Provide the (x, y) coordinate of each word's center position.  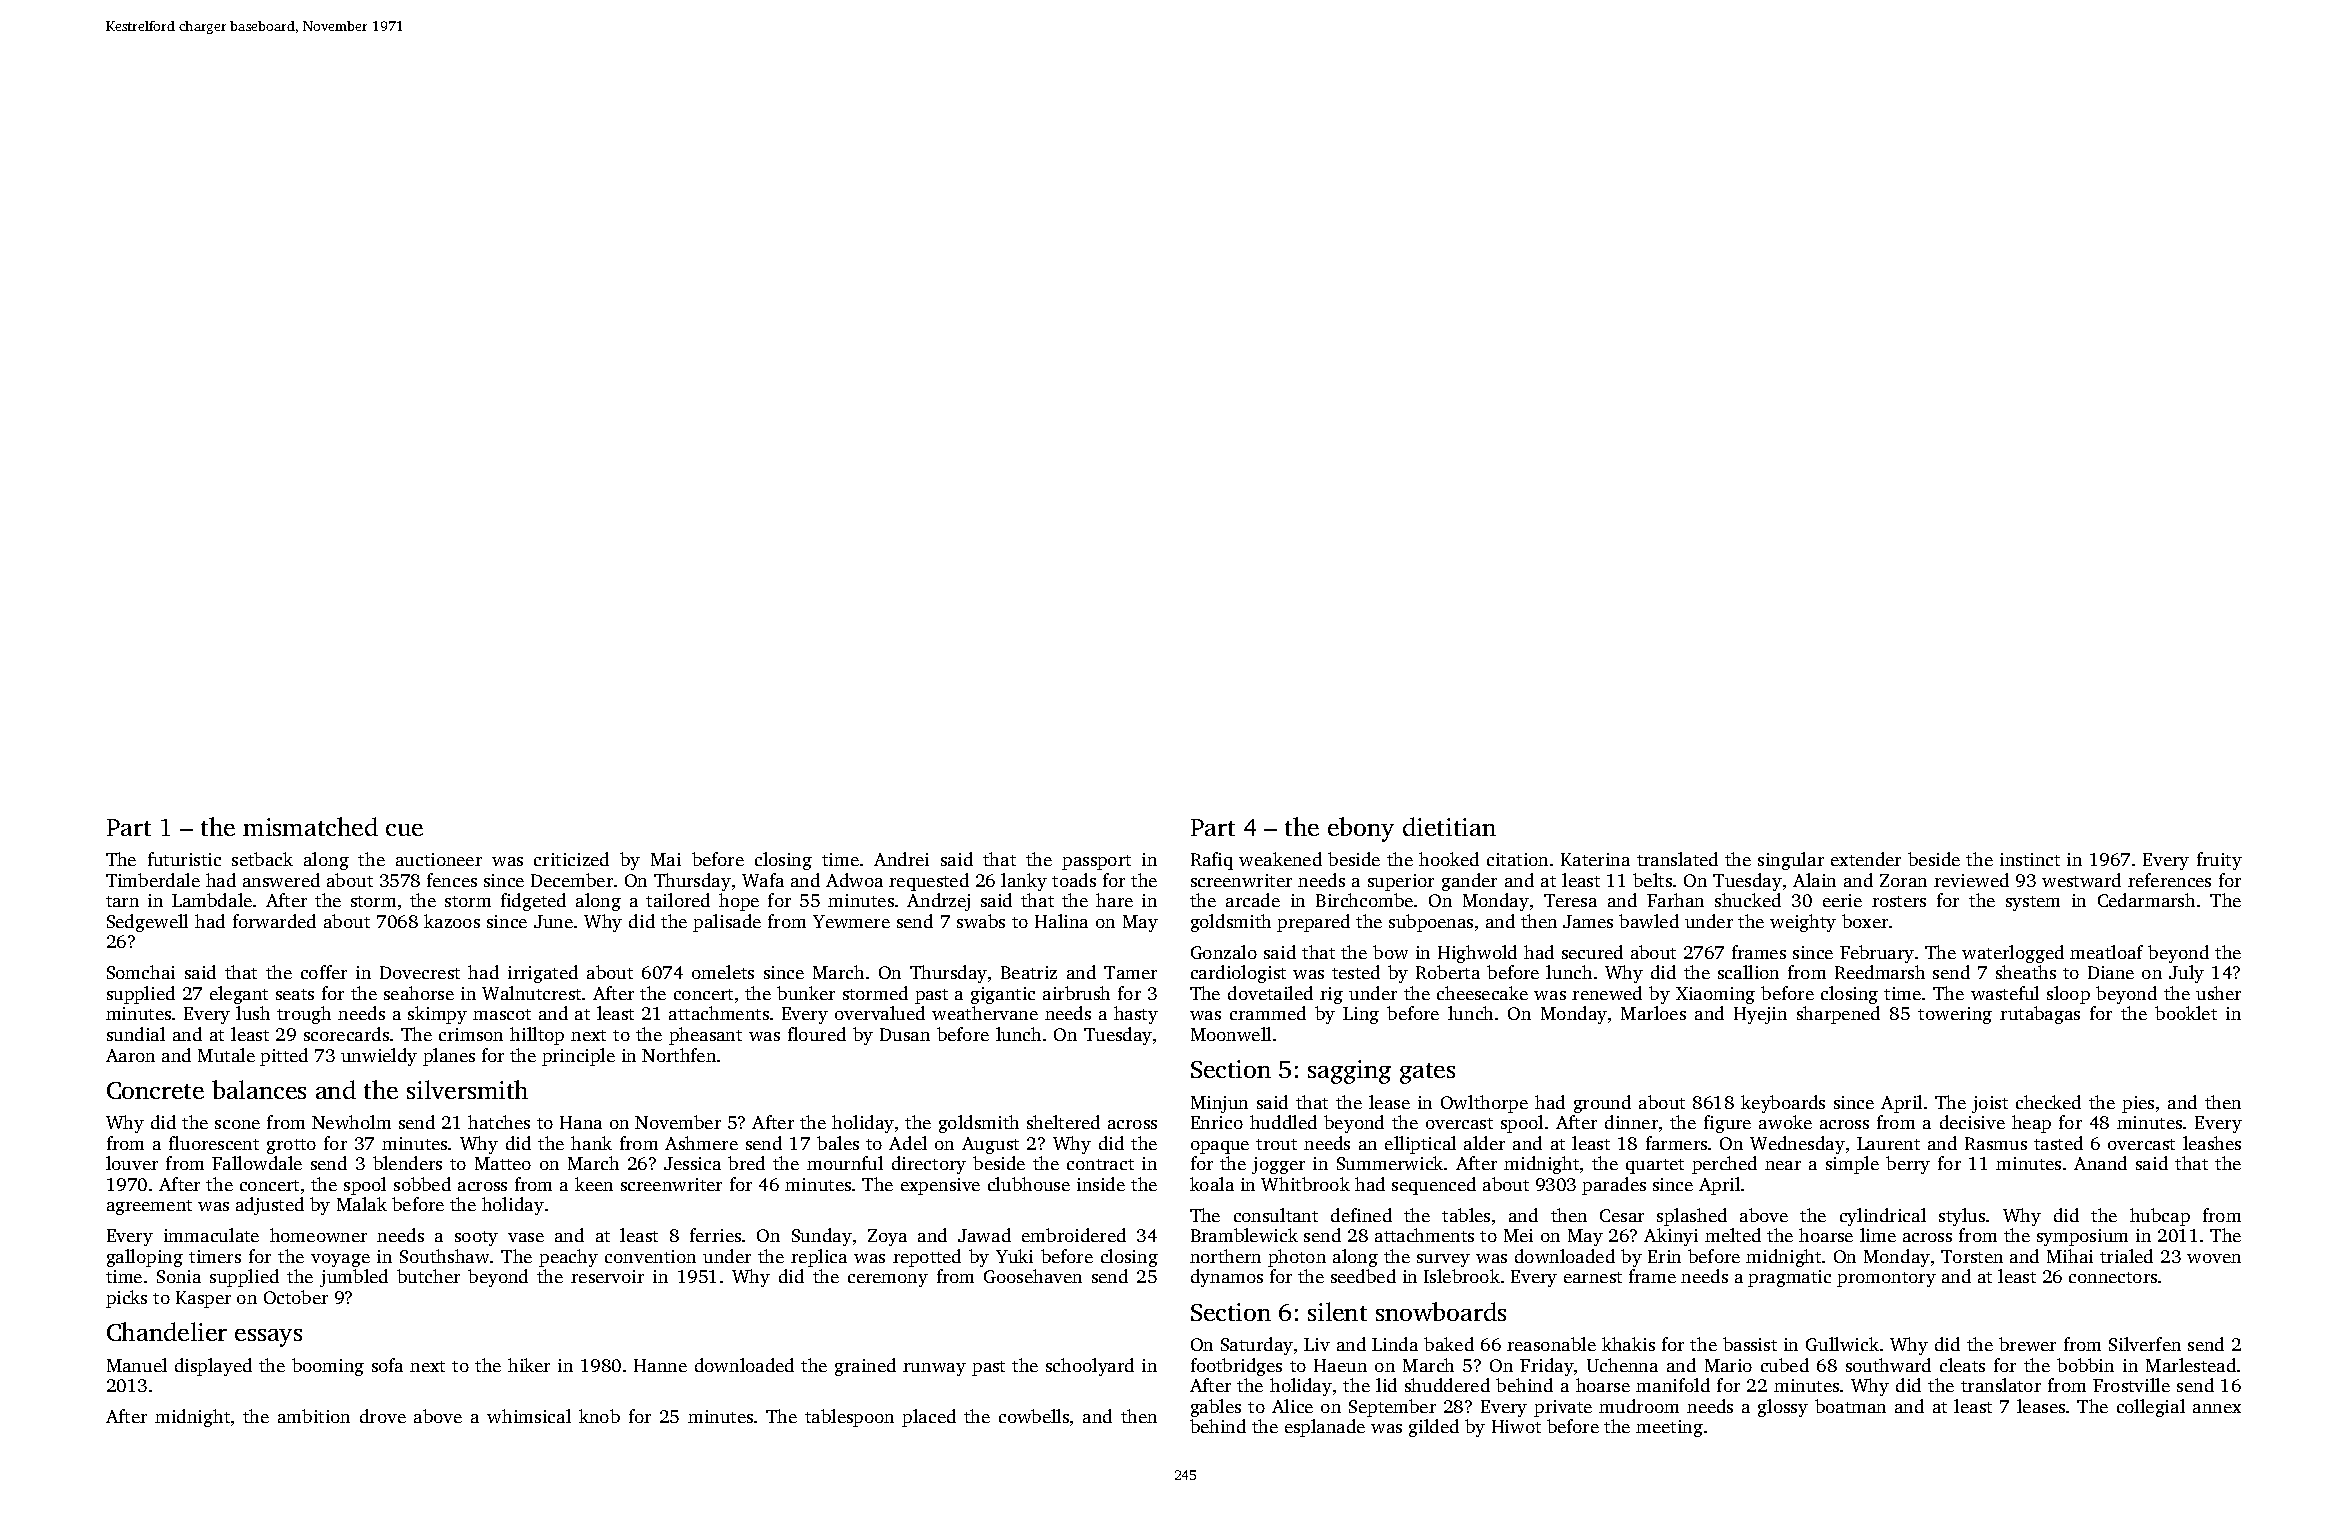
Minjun (1219, 1104)
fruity (2219, 861)
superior (1401, 882)
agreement (149, 1207)
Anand (2100, 1163)
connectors (2113, 1277)
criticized (571, 859)
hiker (529, 1365)
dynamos (1227, 1278)
